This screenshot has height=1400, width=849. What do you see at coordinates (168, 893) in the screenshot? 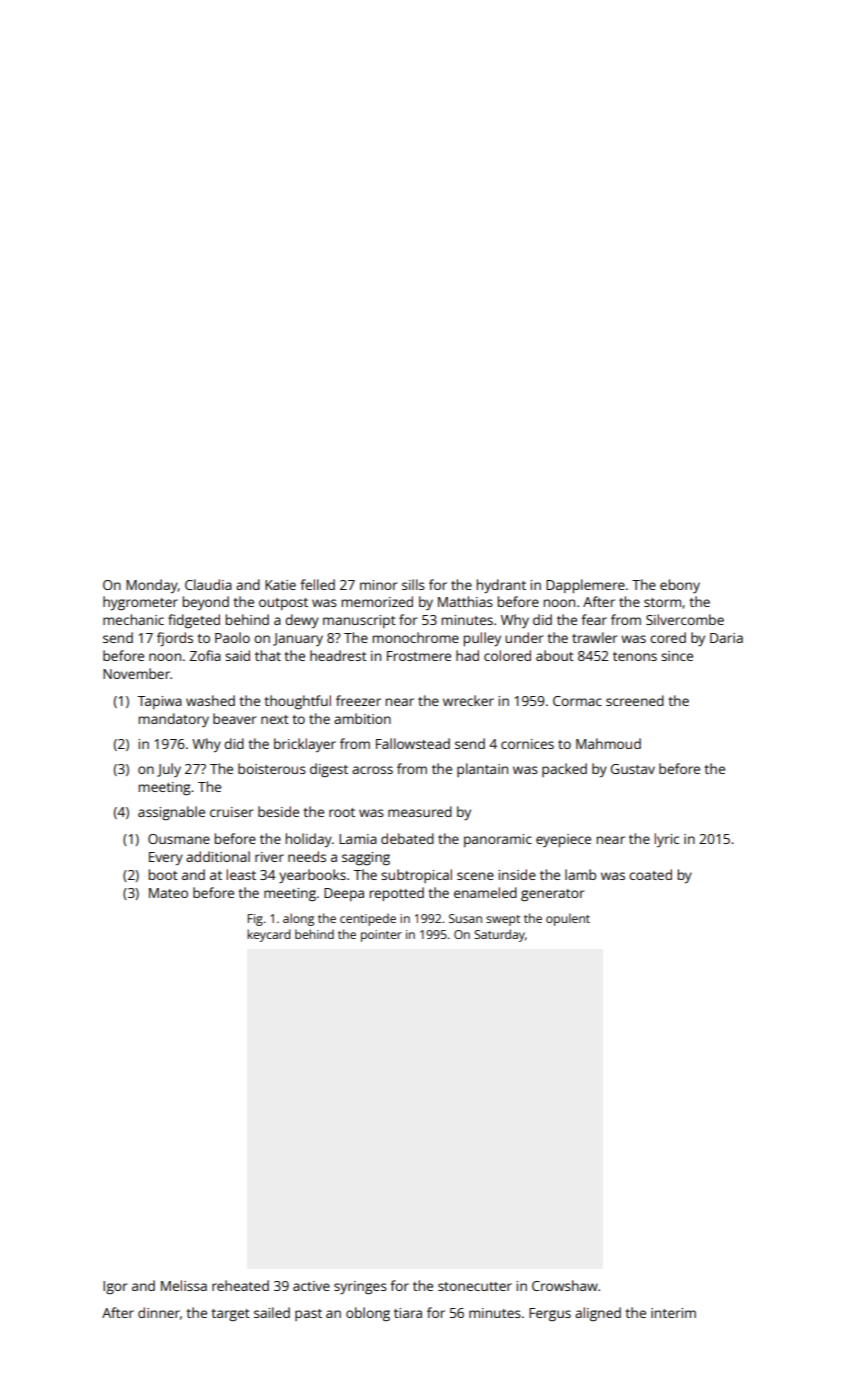
I see `Mateo` at bounding box center [168, 893].
